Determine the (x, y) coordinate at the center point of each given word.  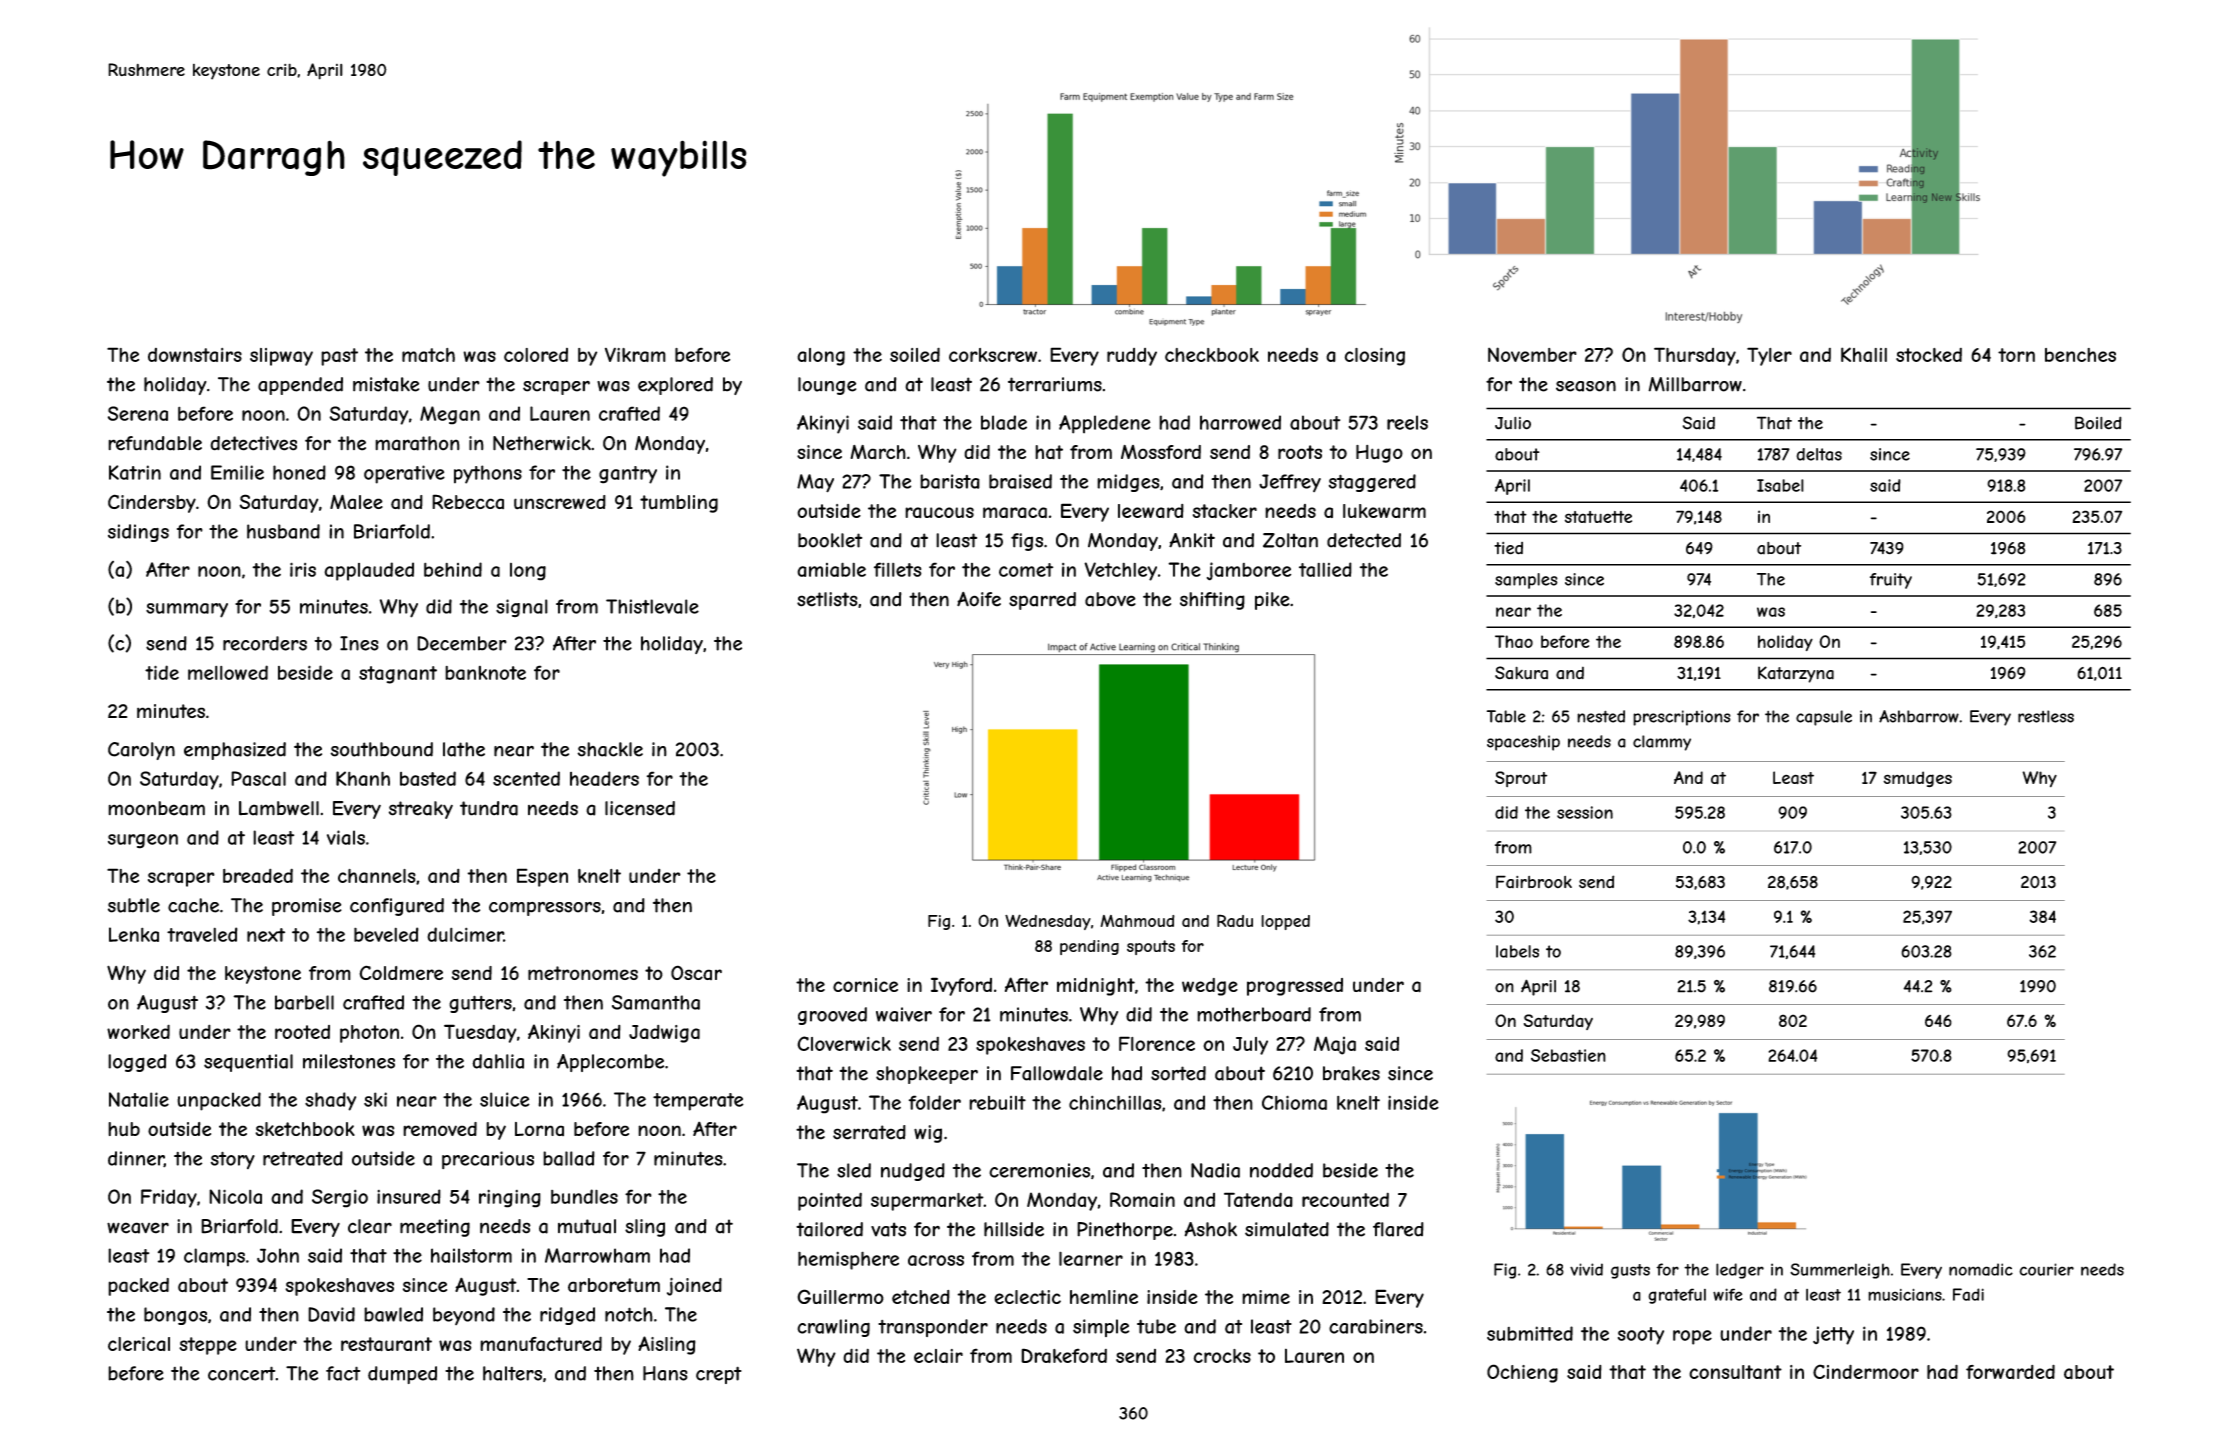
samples (1526, 581)
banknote (485, 673)
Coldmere (401, 972)
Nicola (235, 1196)
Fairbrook (1534, 882)
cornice (865, 985)
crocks (1222, 1356)
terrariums (1055, 384)
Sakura (1521, 673)
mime (1266, 1297)
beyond (464, 1316)
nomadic (1981, 1269)
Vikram (635, 355)
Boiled (2098, 423)
